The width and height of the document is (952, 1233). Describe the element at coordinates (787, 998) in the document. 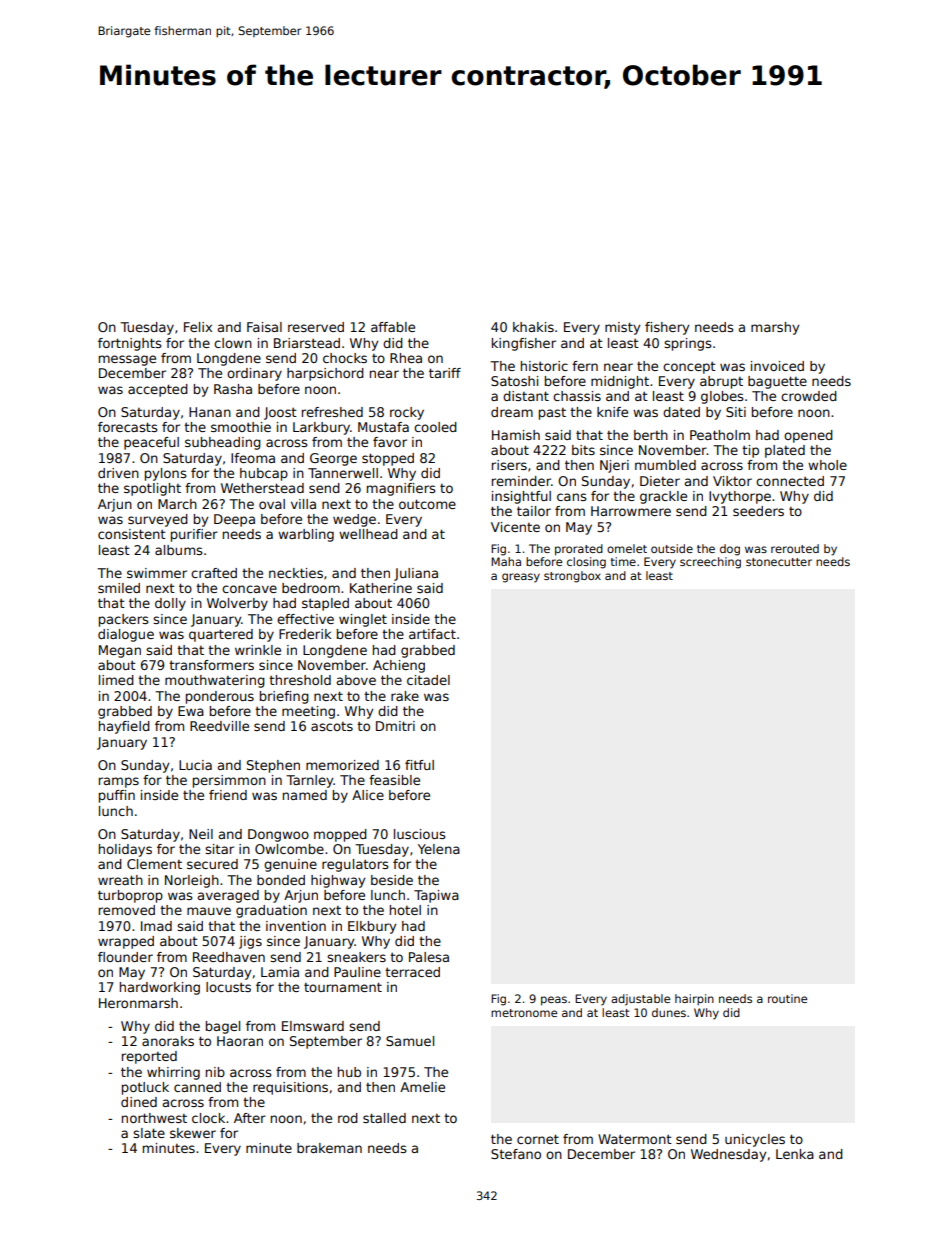

I see `routine` at that location.
